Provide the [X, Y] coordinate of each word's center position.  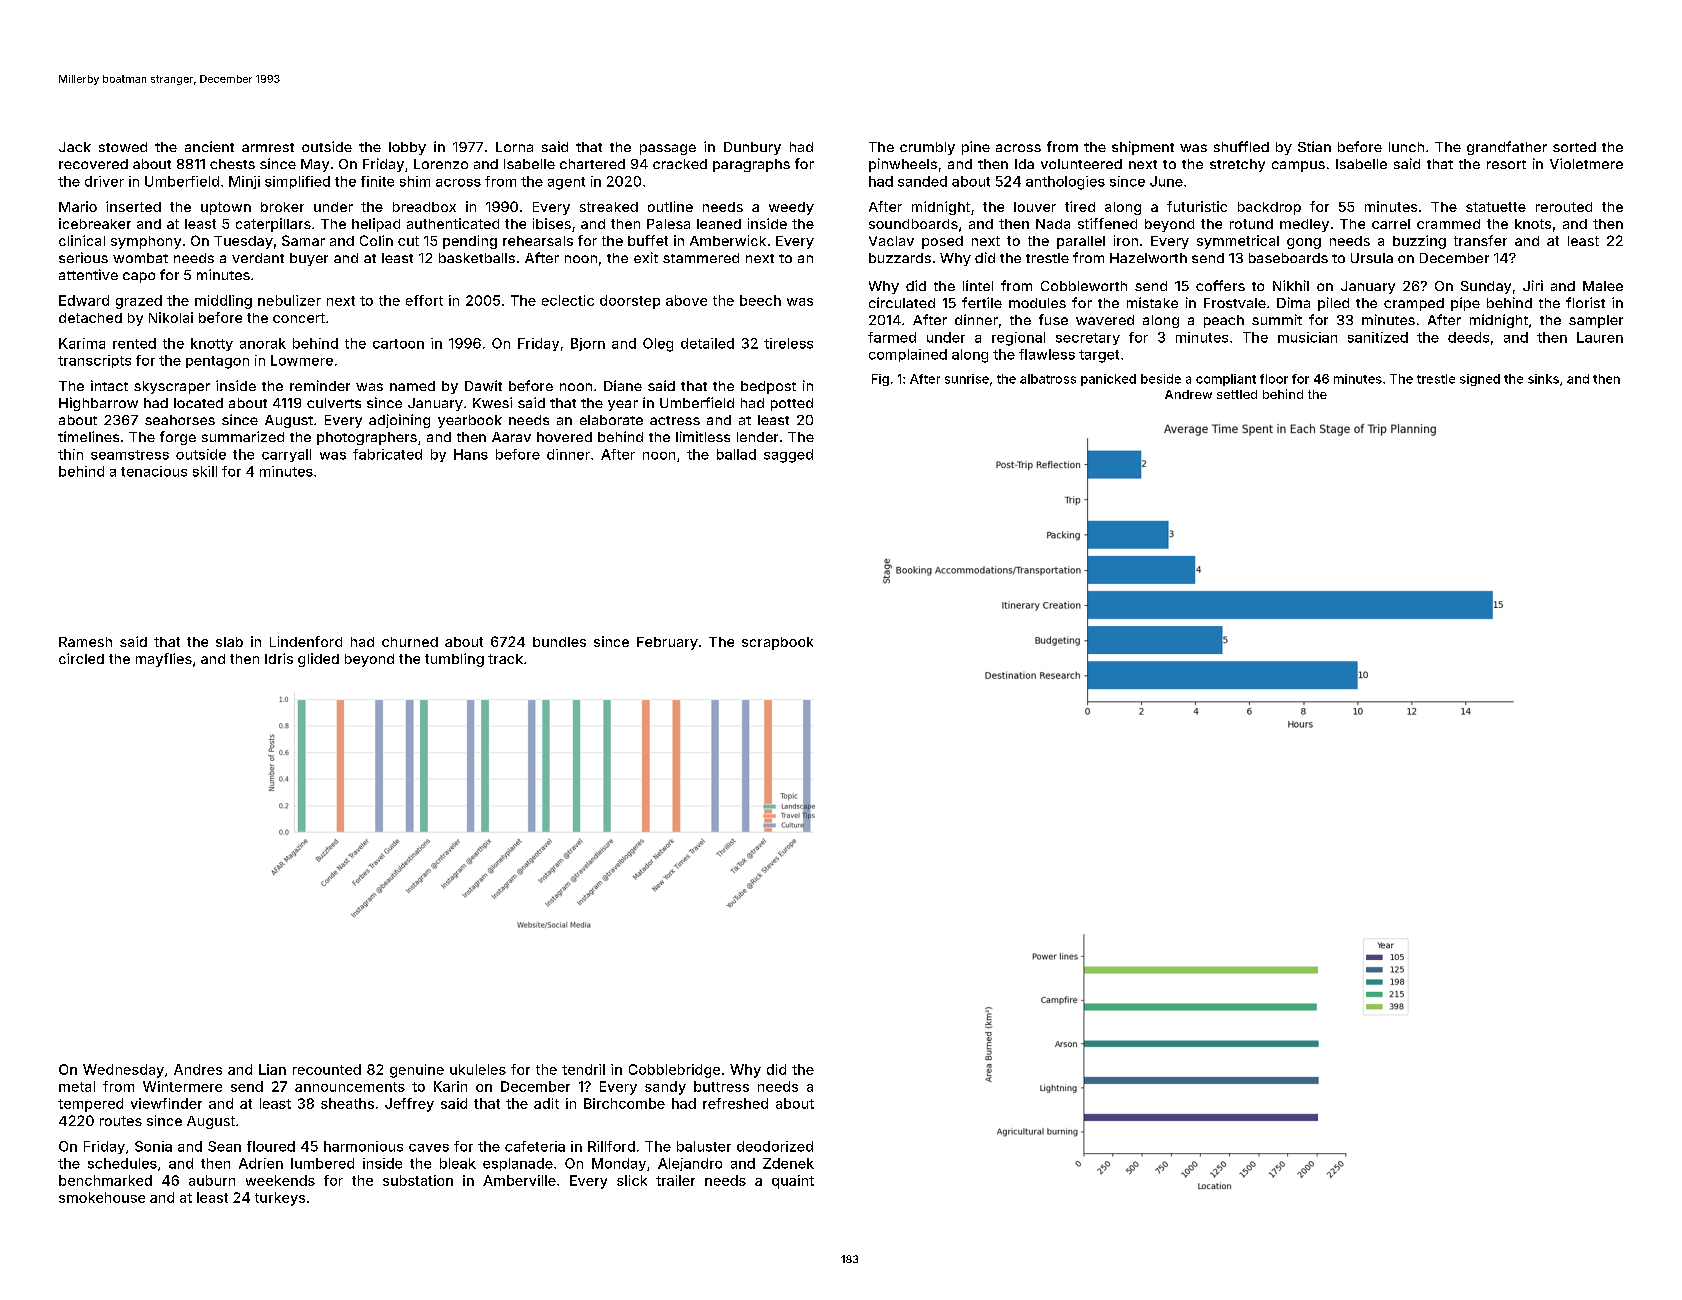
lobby [407, 148]
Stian [1314, 146]
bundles [559, 642]
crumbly [927, 148]
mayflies [164, 660]
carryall [286, 455]
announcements [350, 1087]
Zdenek [788, 1163]
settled [1237, 394]
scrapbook [777, 643]
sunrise [967, 379]
